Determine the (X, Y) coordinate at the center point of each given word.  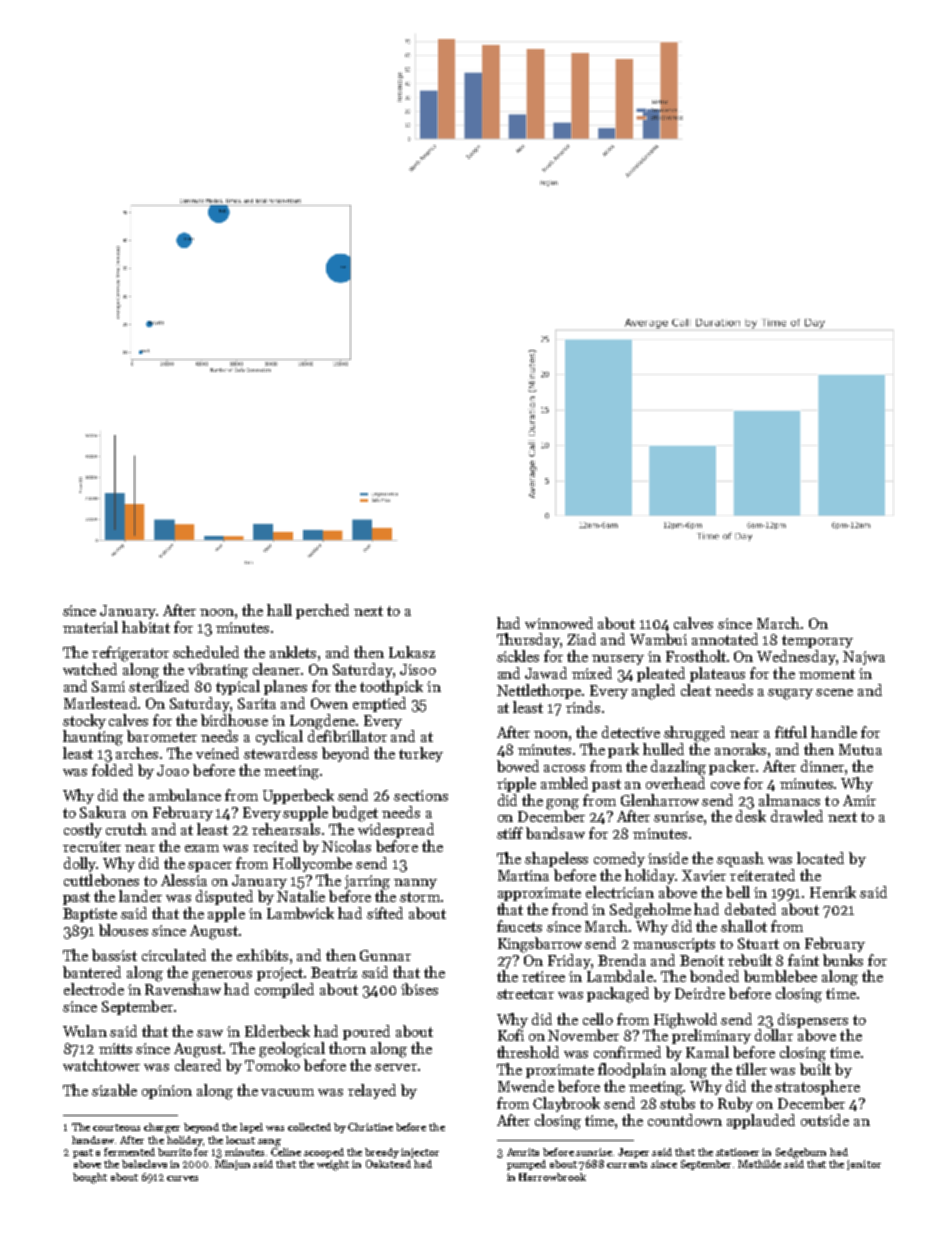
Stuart (758, 943)
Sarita (257, 703)
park (623, 750)
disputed (224, 897)
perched (322, 611)
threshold (528, 1052)
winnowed (559, 623)
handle (834, 732)
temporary (817, 641)
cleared (198, 1065)
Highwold (685, 1021)
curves (182, 1178)
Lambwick (300, 913)
